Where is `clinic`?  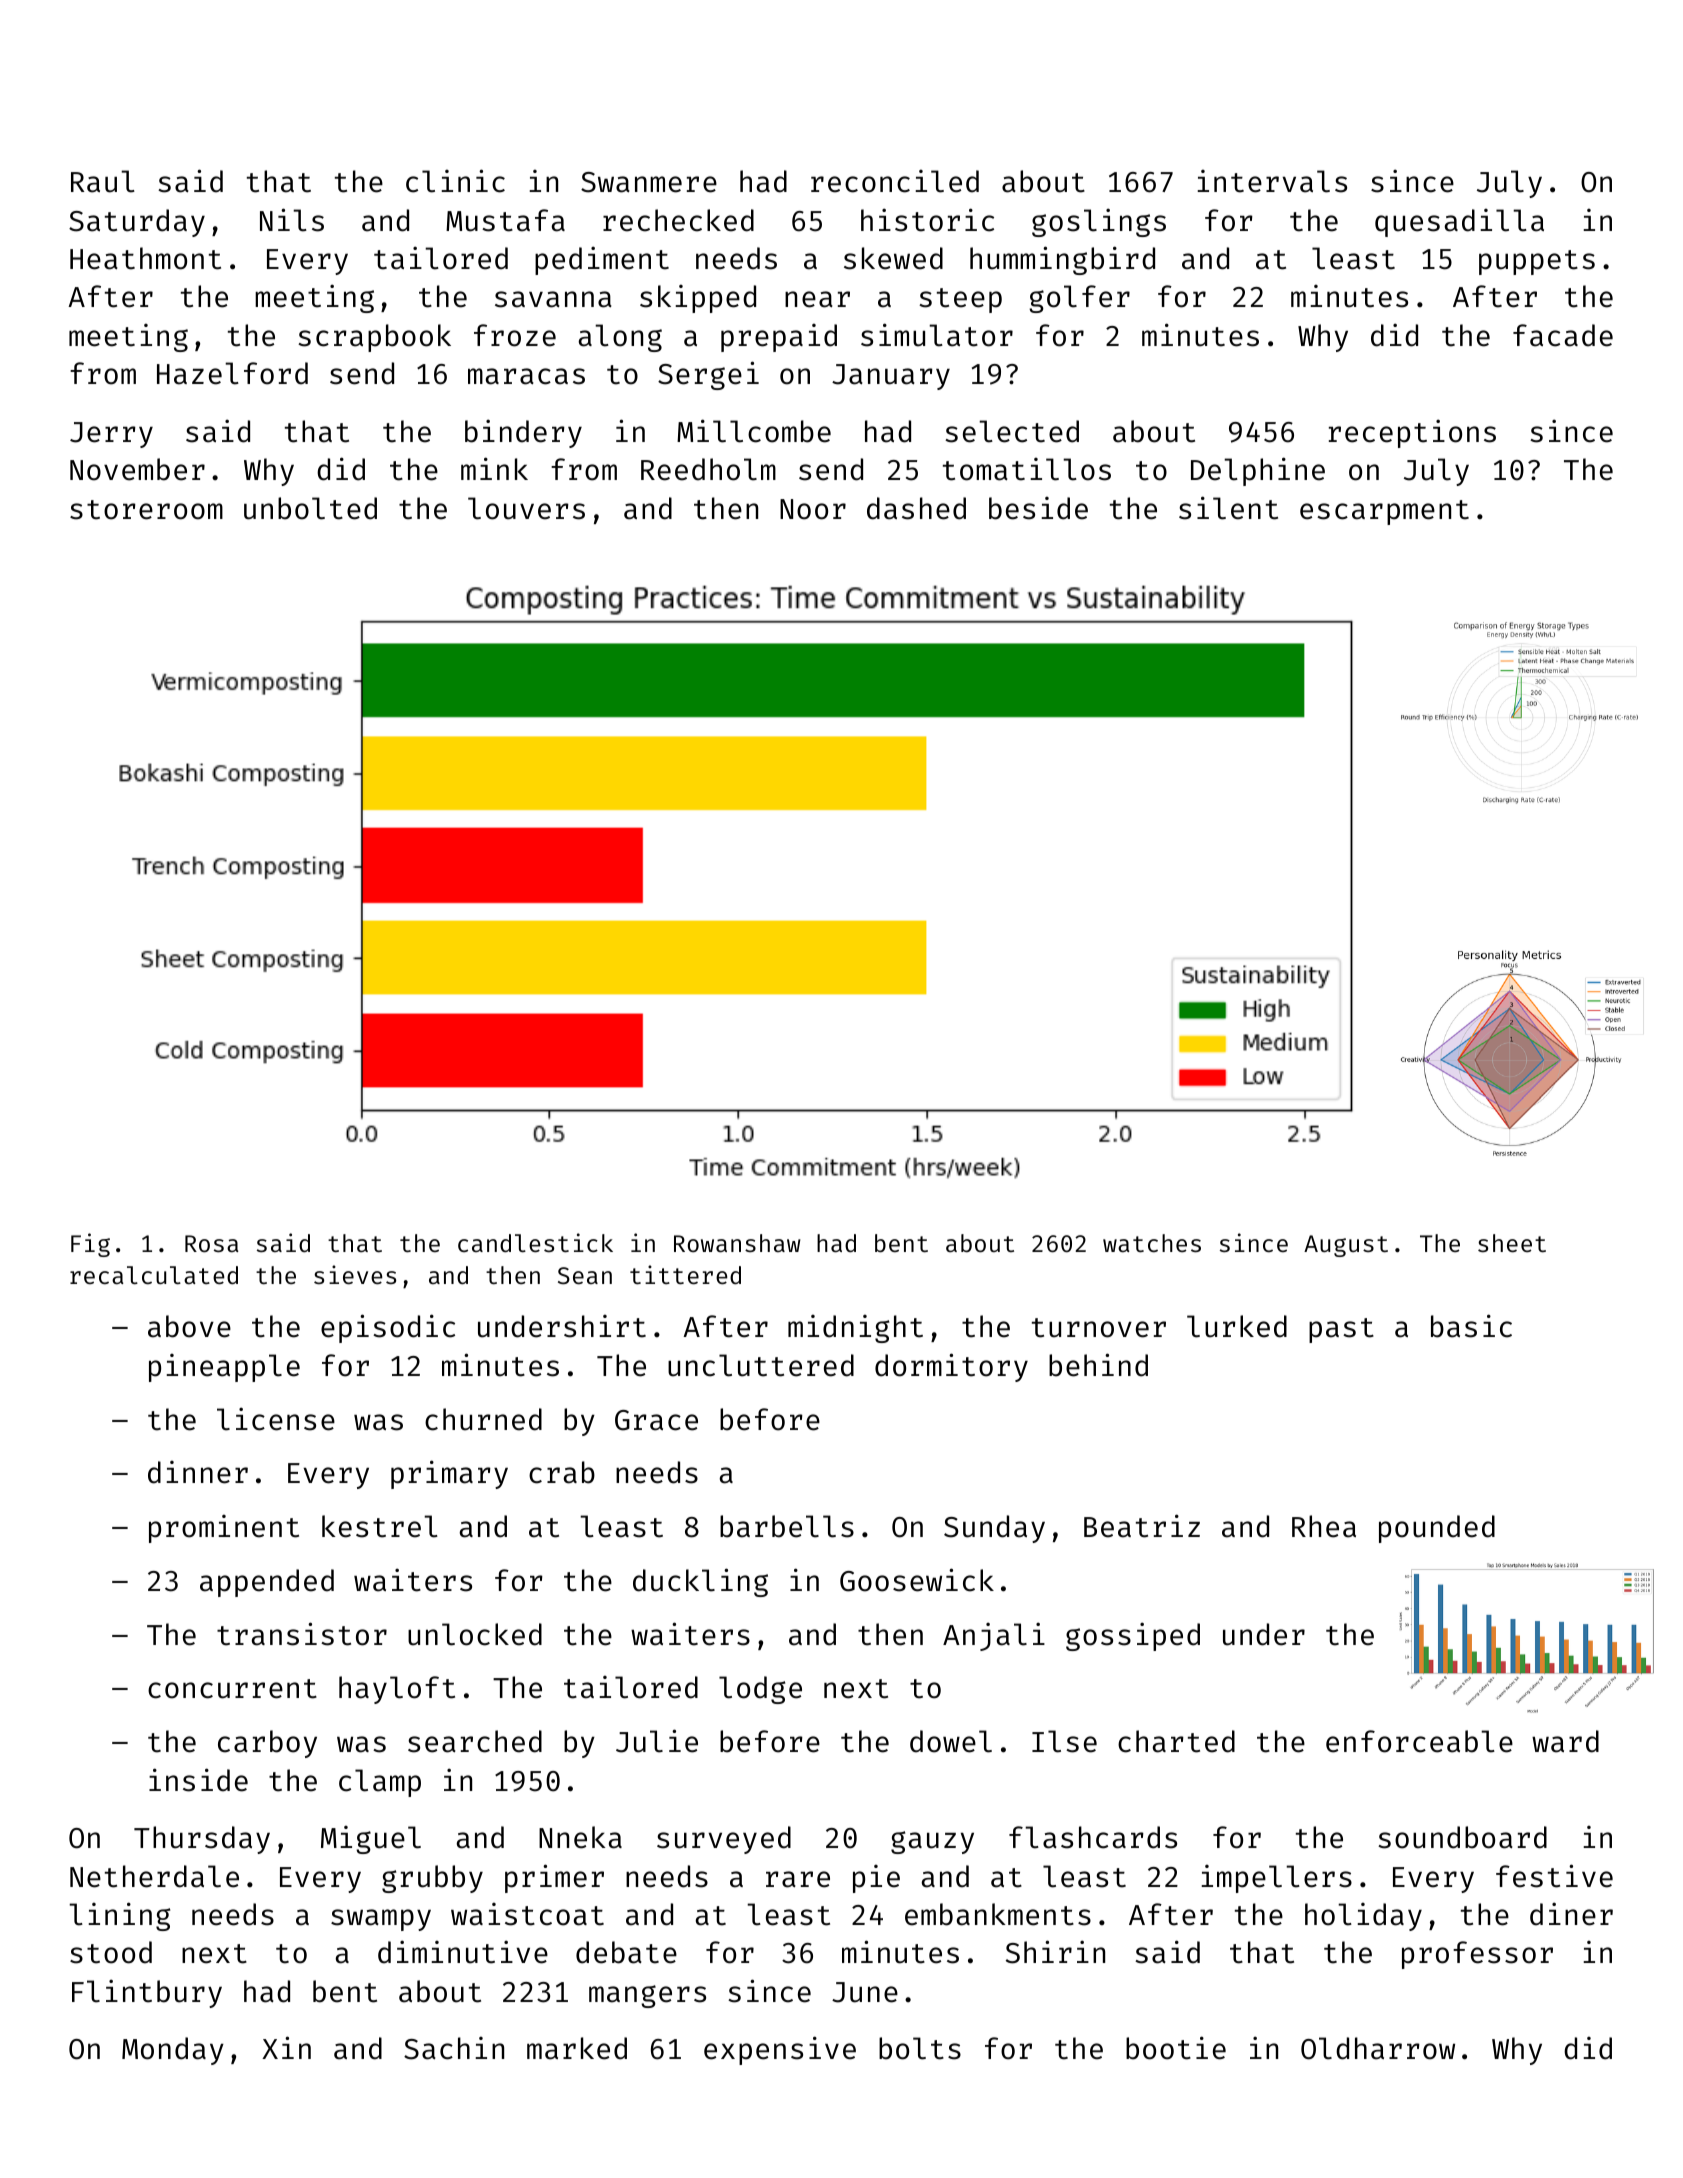 clinic is located at coordinates (455, 181).
